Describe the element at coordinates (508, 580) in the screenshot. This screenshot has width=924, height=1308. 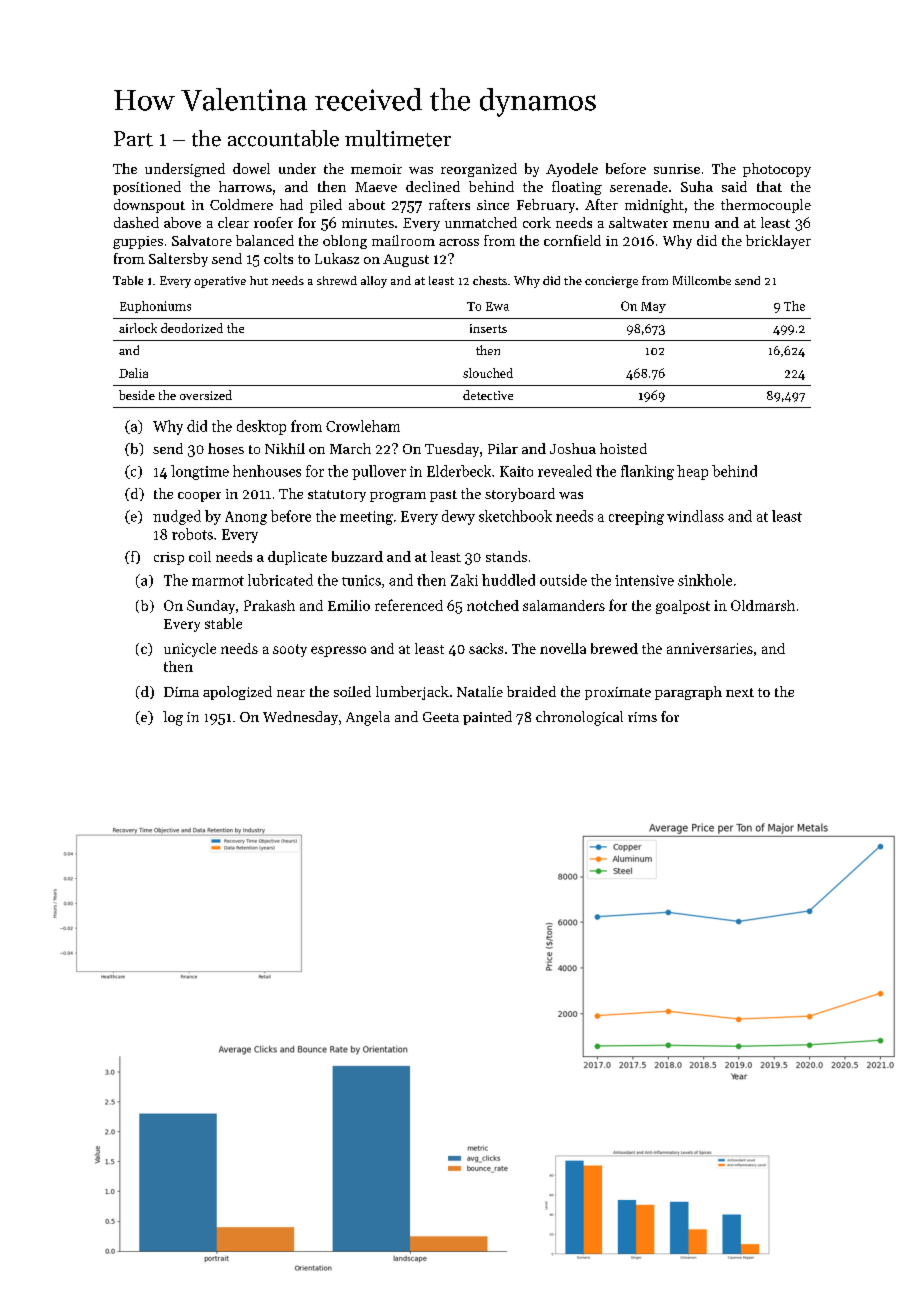
I see `huddled` at that location.
